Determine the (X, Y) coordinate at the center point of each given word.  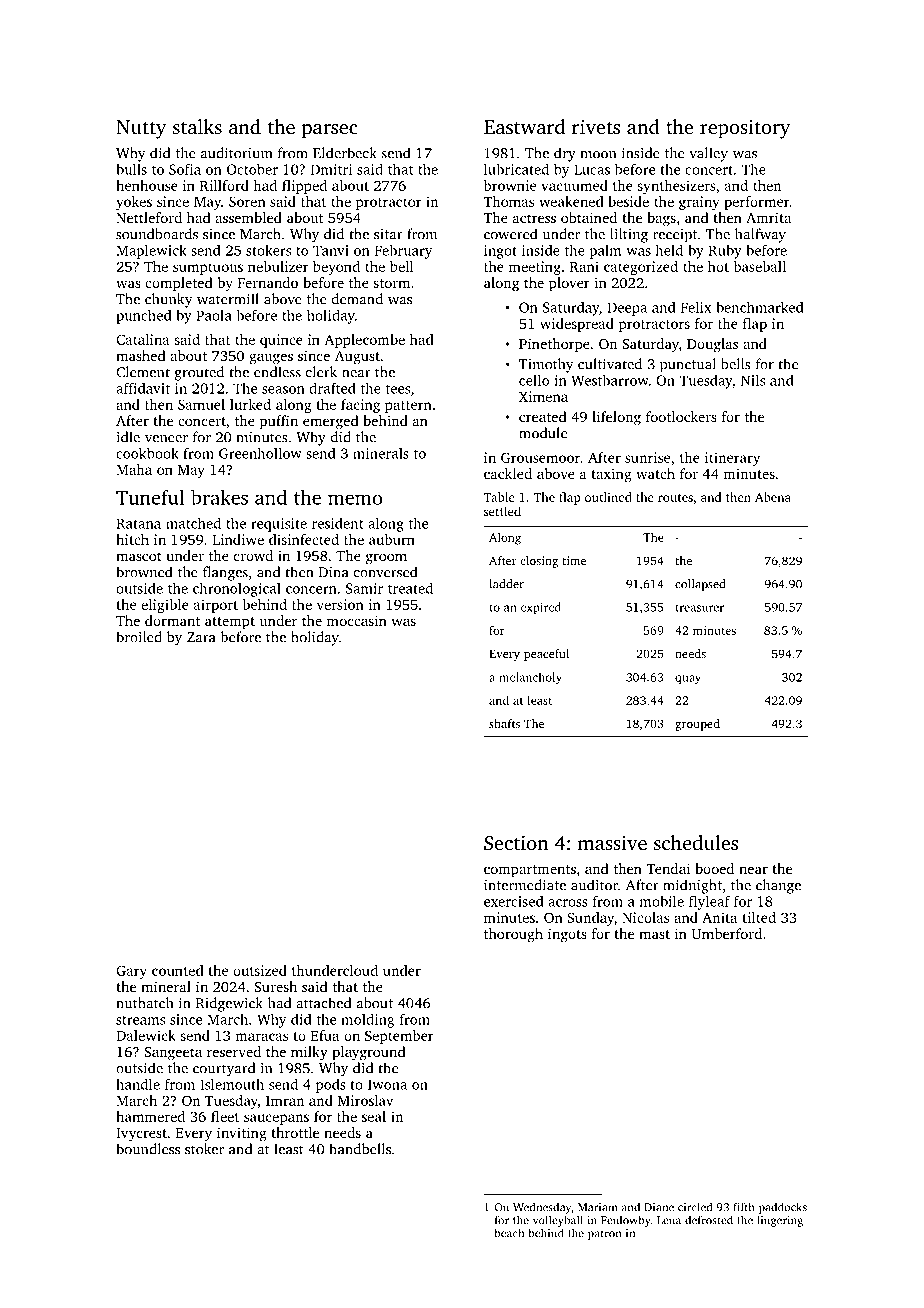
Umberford (727, 933)
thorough (513, 935)
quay (688, 679)
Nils (753, 380)
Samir (364, 588)
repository (745, 129)
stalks (197, 126)
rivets (596, 126)
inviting (242, 1134)
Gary (131, 972)
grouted (199, 373)
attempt (230, 623)
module (543, 433)
